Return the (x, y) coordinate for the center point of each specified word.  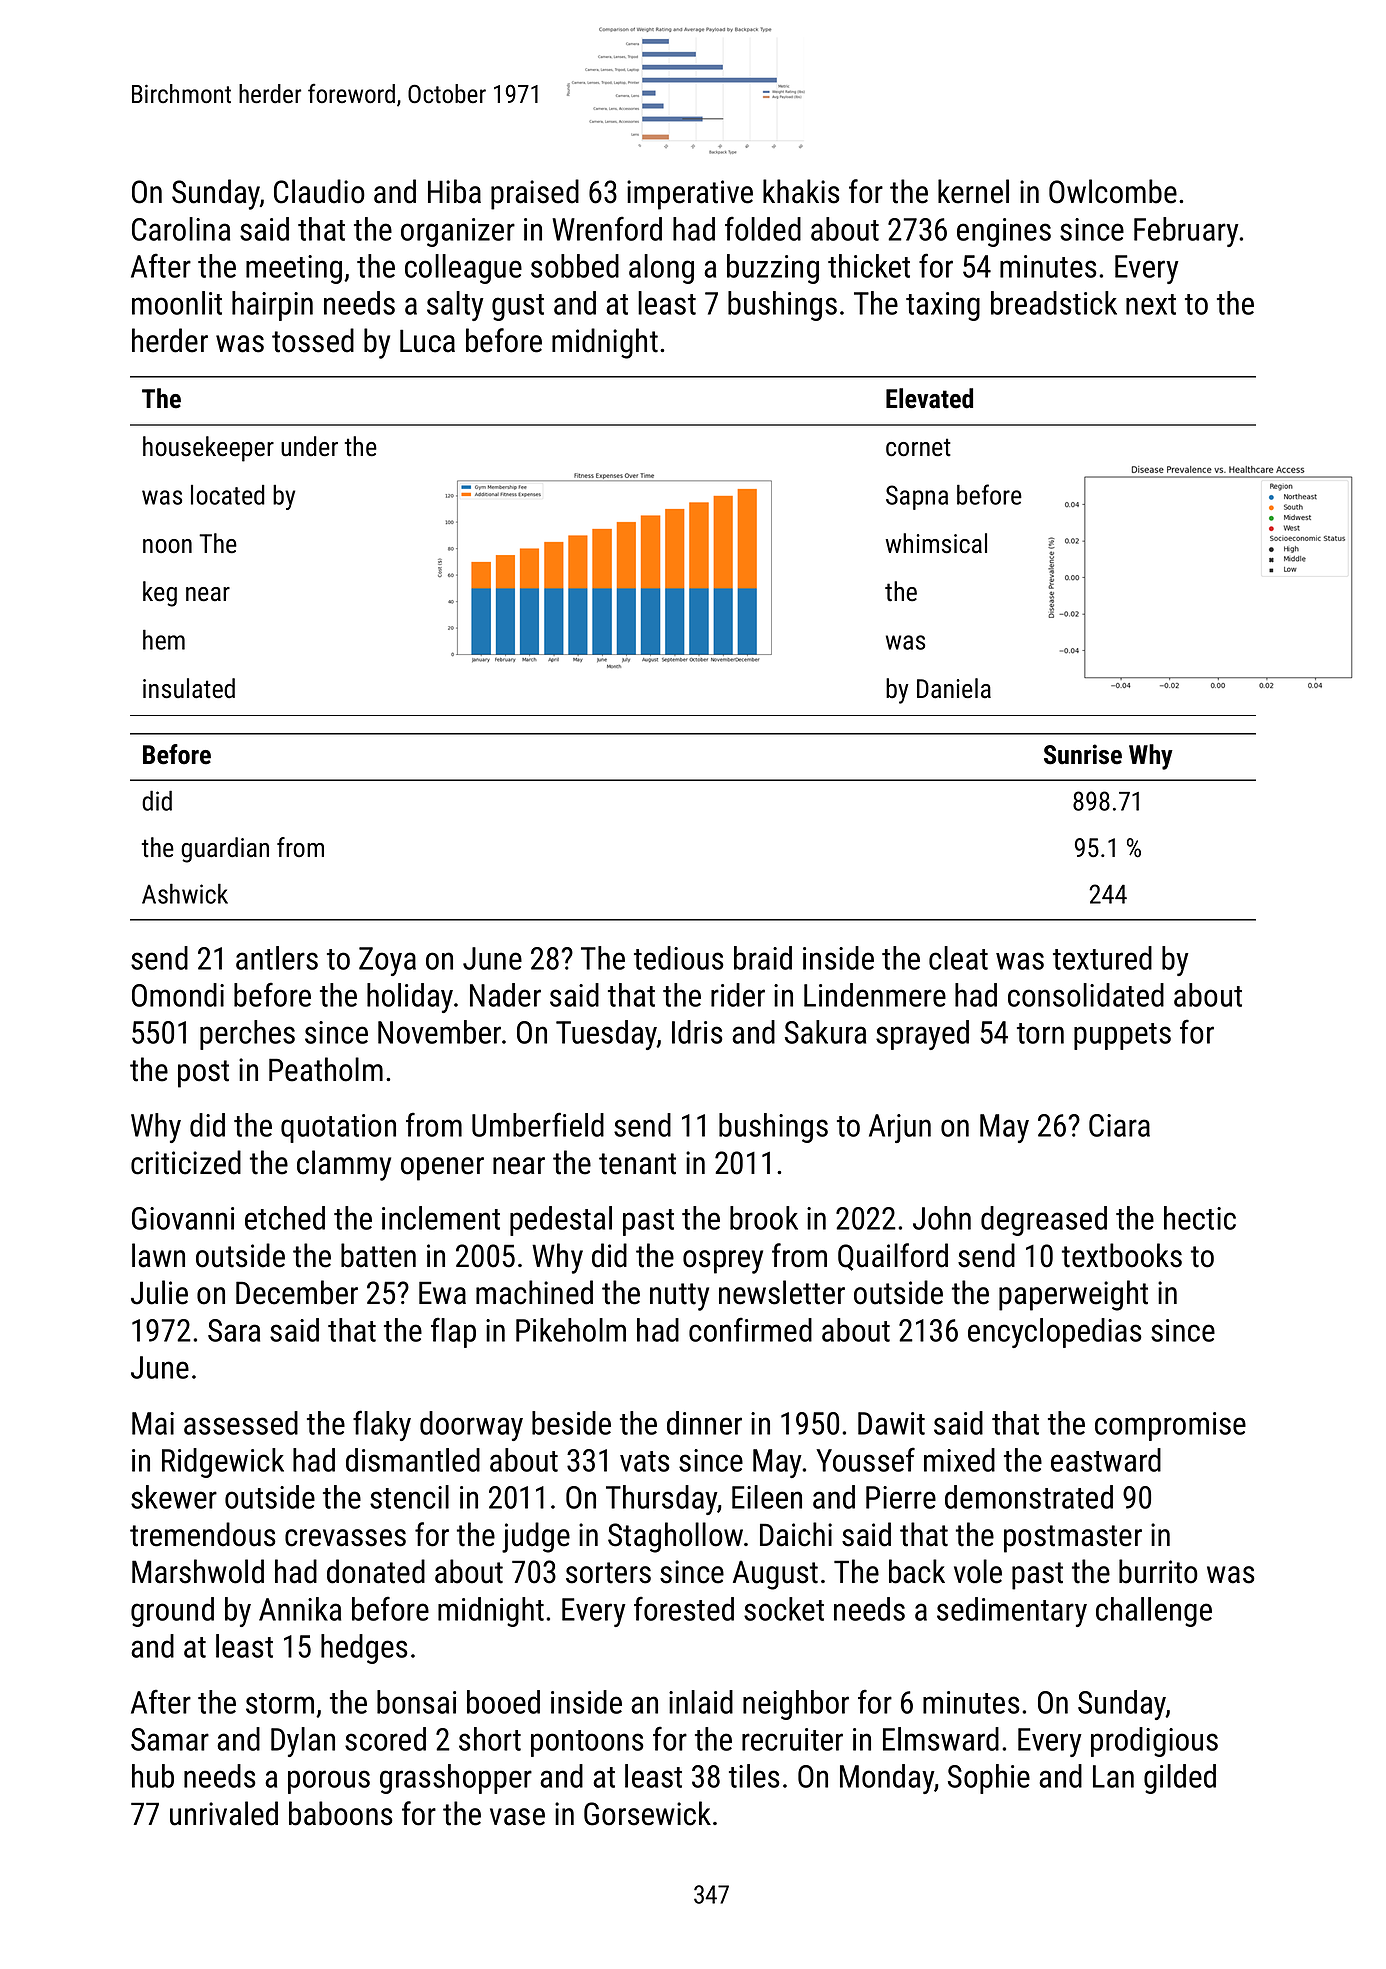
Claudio (319, 191)
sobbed (575, 266)
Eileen (767, 1497)
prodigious (1154, 1742)
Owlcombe (1113, 191)
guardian (225, 850)
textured (1102, 958)
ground (172, 1612)
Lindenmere (875, 995)
